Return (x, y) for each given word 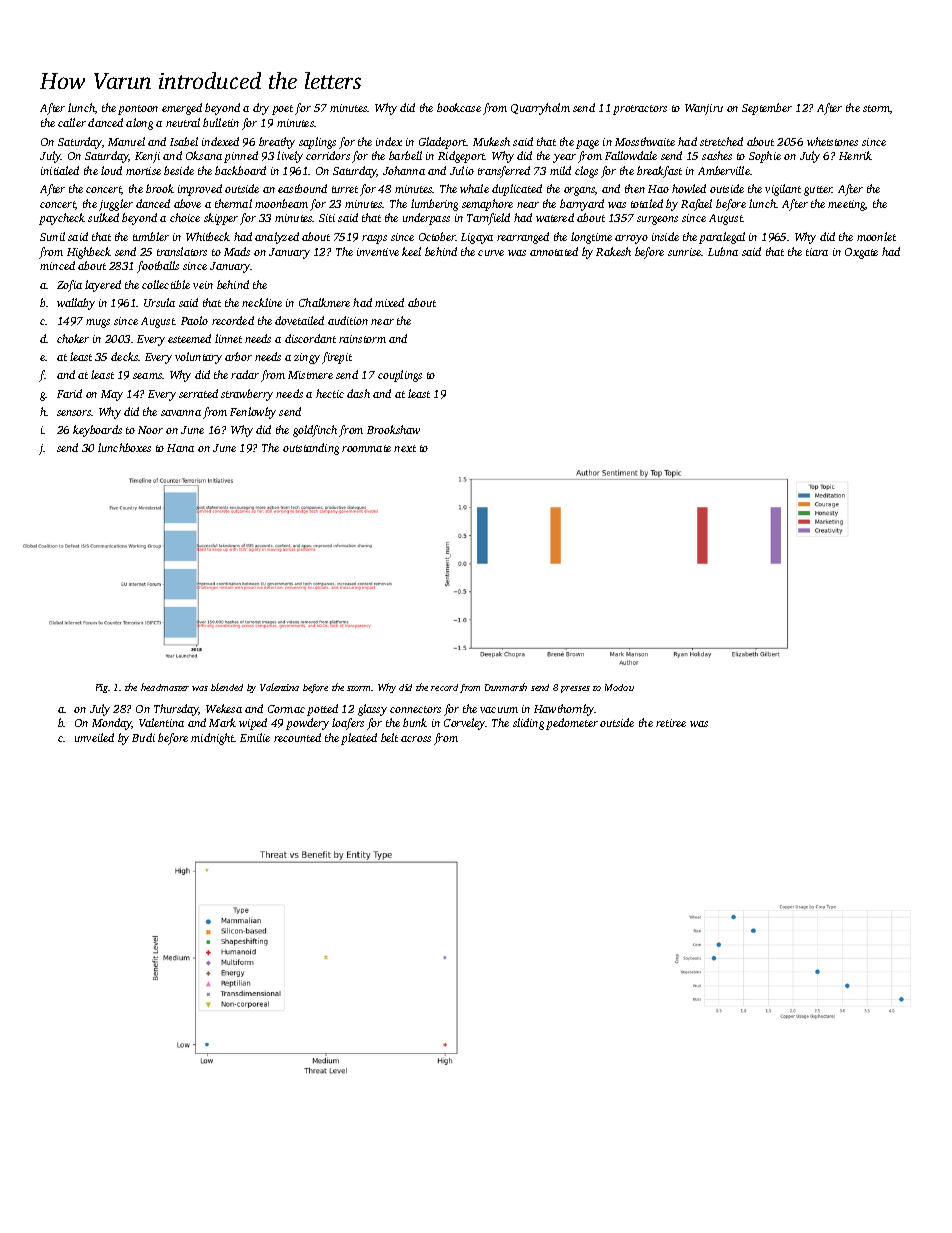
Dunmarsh (506, 687)
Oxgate (861, 253)
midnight (213, 739)
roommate (366, 448)
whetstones (832, 141)
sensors (74, 413)
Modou (619, 687)
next (405, 448)
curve (491, 253)
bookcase (459, 107)
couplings (400, 376)
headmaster (165, 687)
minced (57, 265)
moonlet (876, 236)
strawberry (247, 395)
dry (261, 109)
